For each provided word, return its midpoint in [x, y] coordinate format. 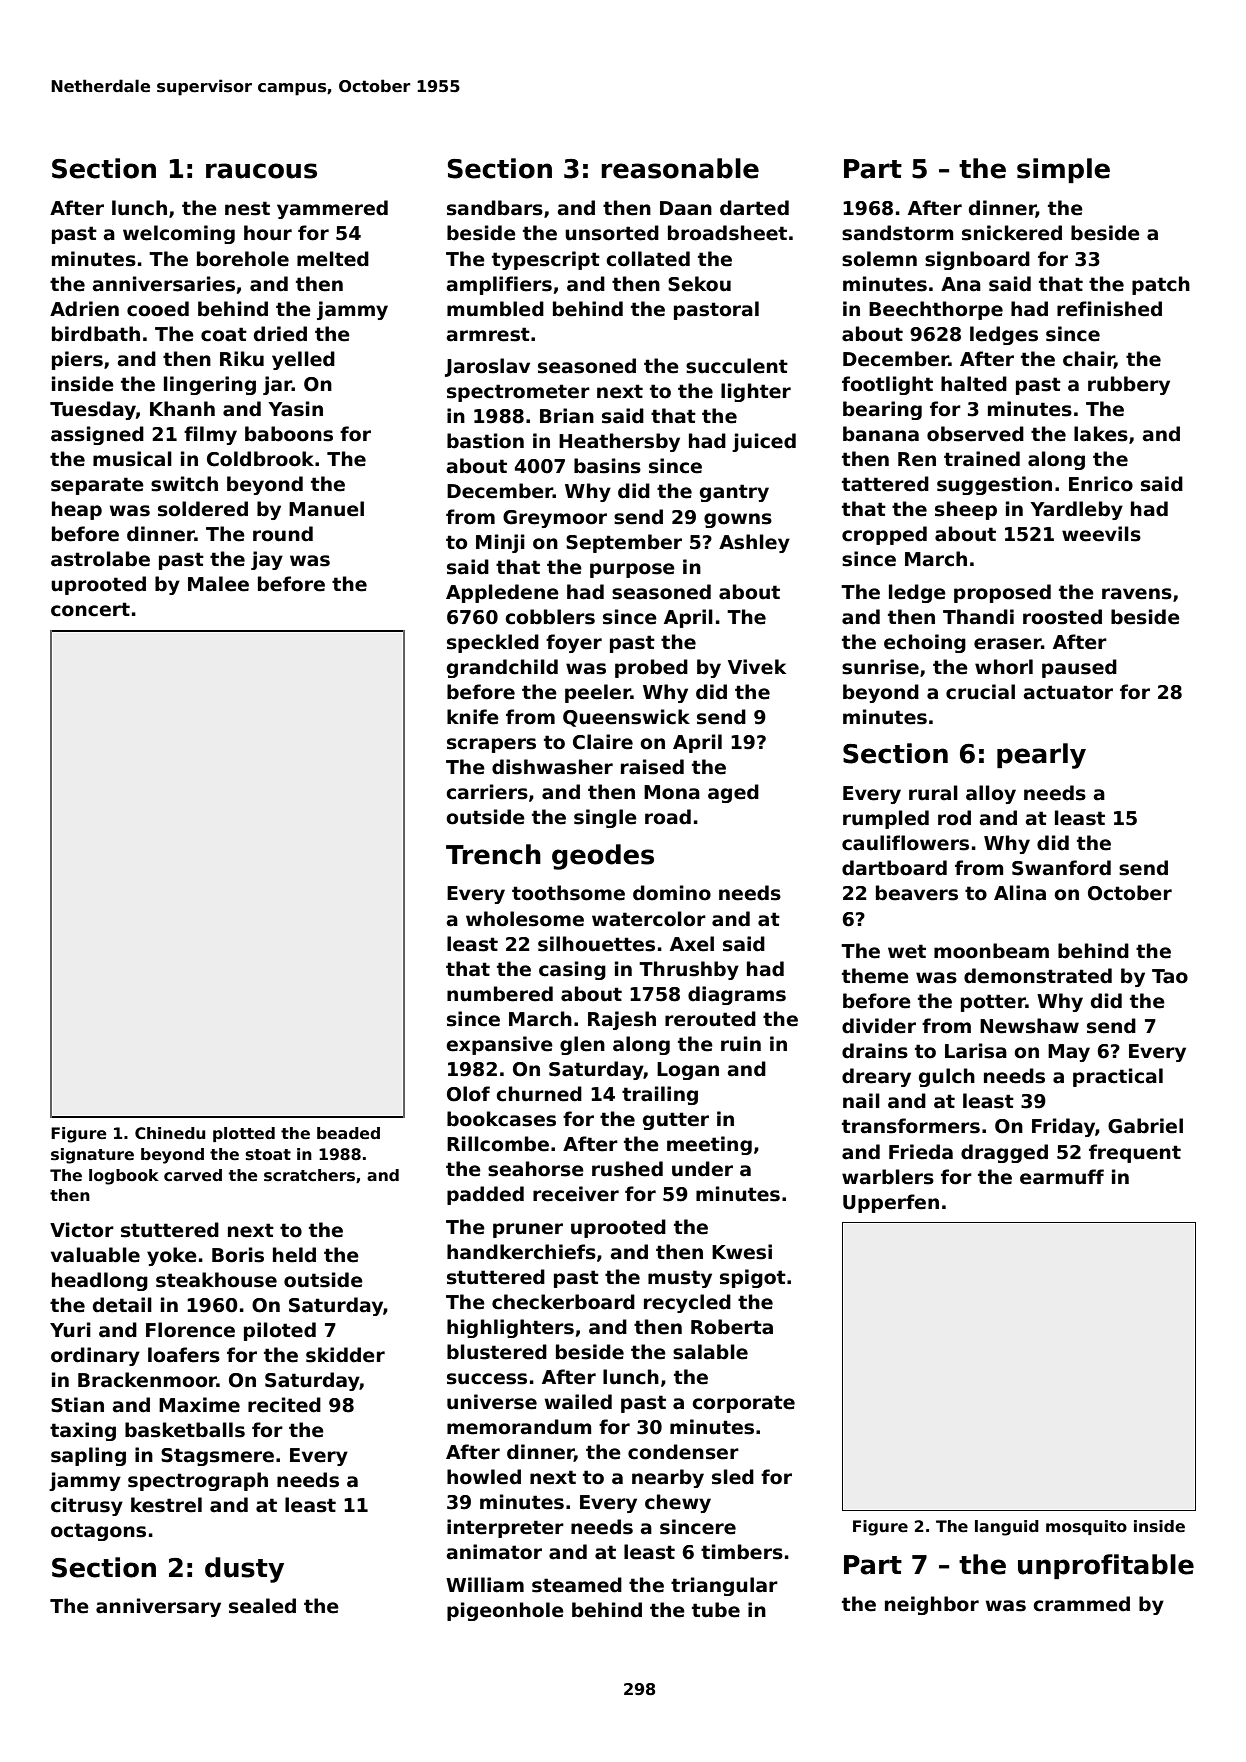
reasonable [680, 168]
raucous [261, 171]
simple [1063, 170]
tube [716, 1610]
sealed [262, 1606]
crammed [1081, 1604]
